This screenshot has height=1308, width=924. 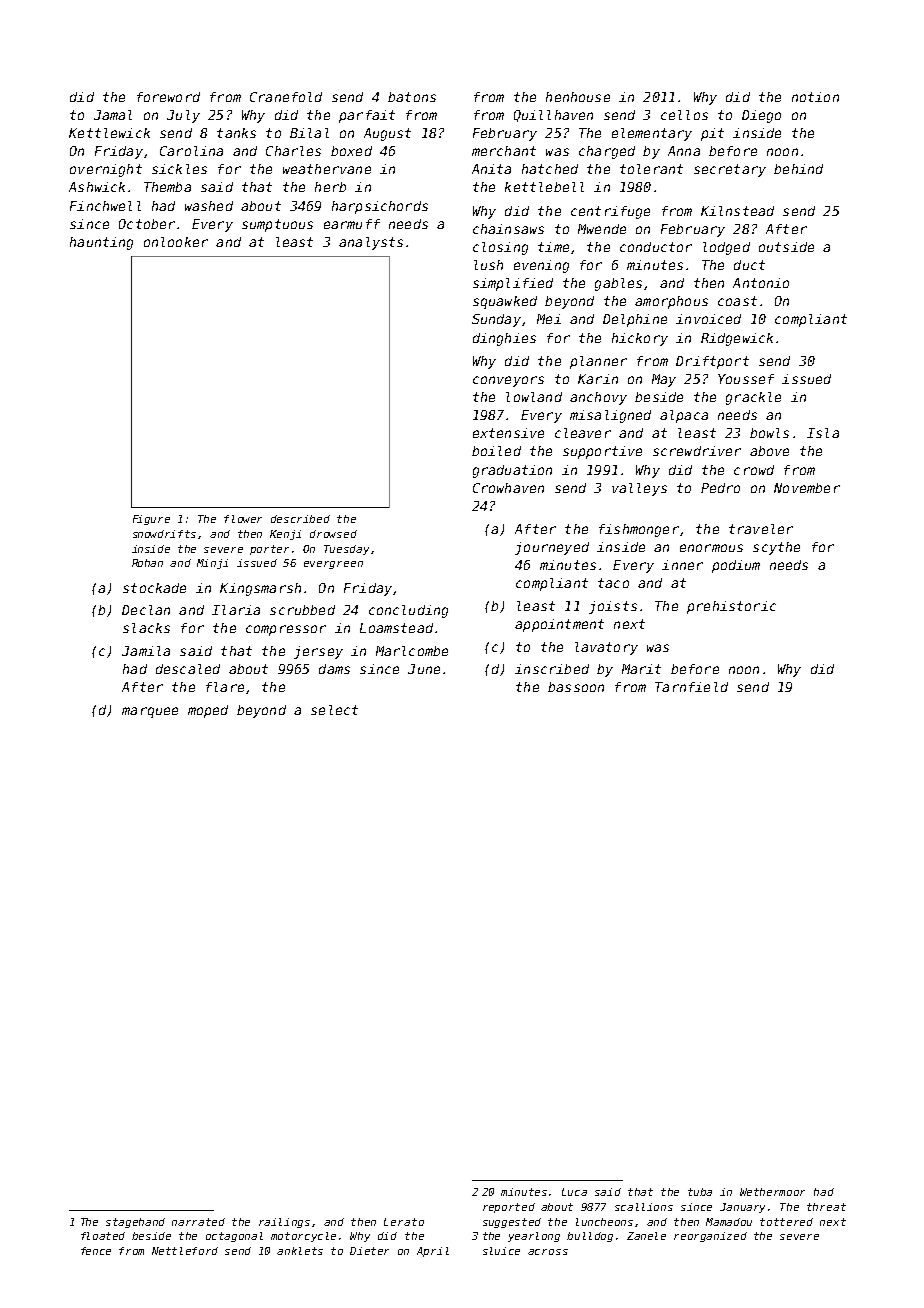 What do you see at coordinates (369, 1251) in the screenshot?
I see `Dieter` at bounding box center [369, 1251].
